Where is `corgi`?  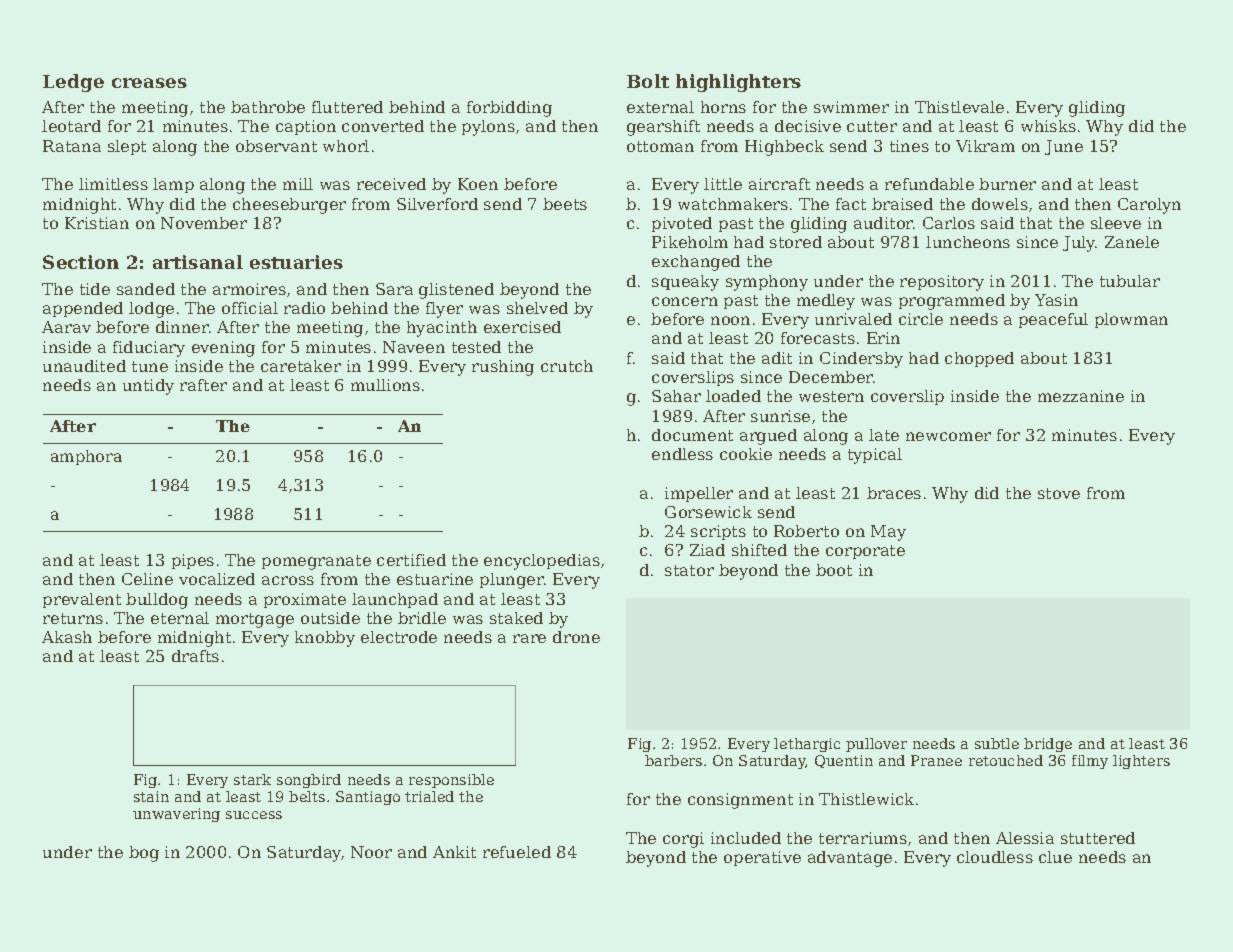
corgi is located at coordinates (683, 840).
